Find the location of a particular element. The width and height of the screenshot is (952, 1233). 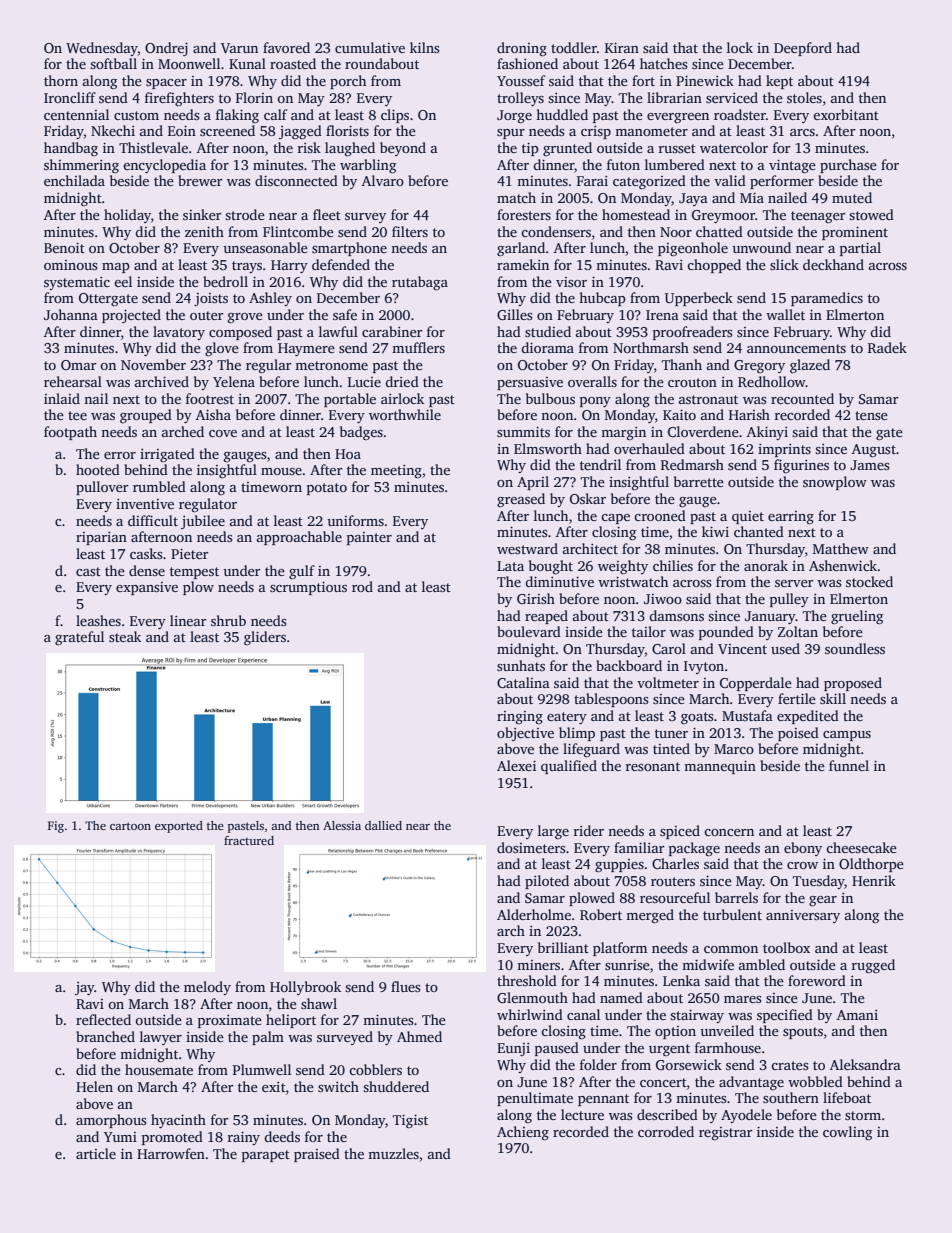

cartoon is located at coordinates (130, 826).
